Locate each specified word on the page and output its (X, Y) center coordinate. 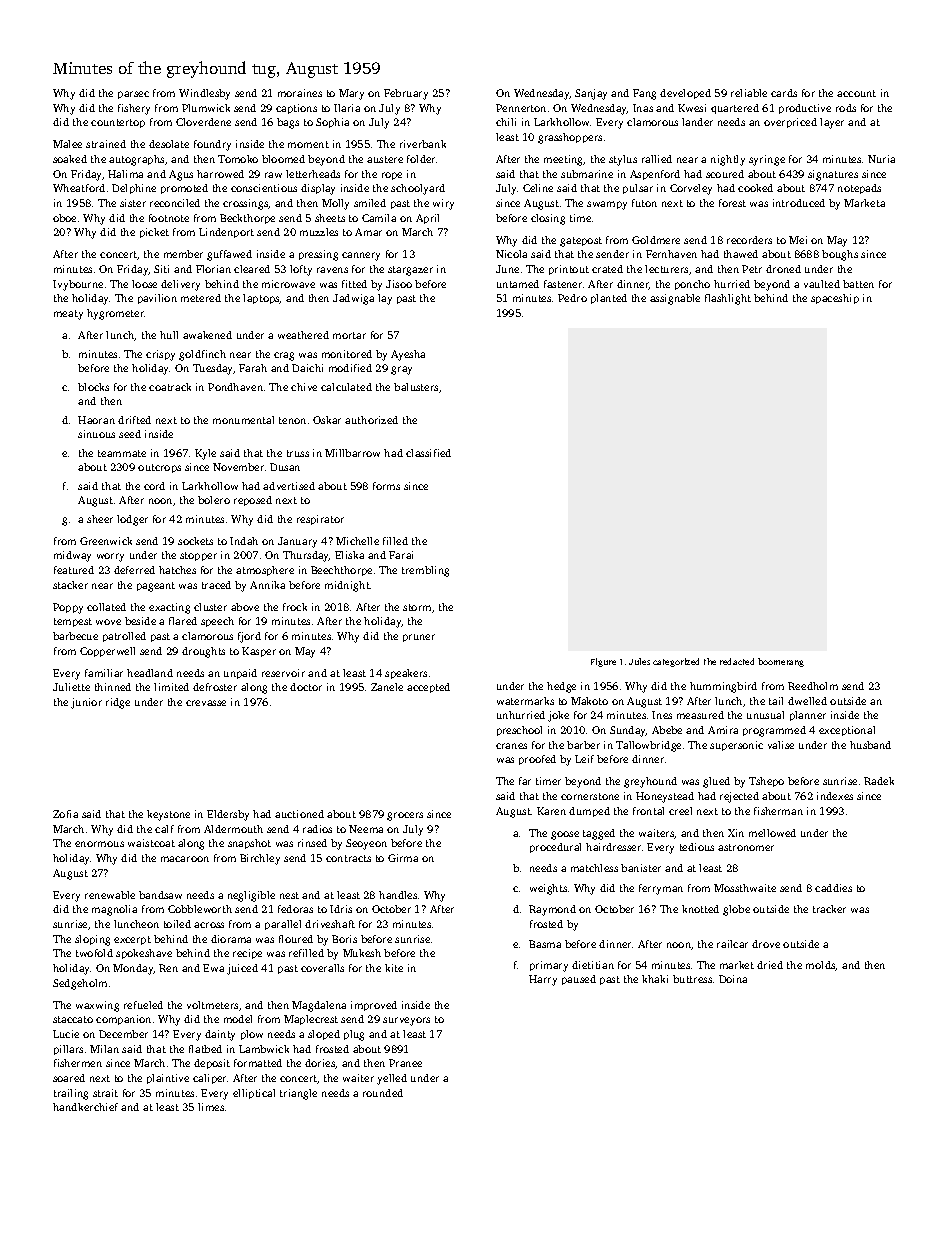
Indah (244, 541)
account (856, 93)
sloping (92, 940)
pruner (419, 638)
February (406, 94)
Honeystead (665, 797)
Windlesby (204, 94)
